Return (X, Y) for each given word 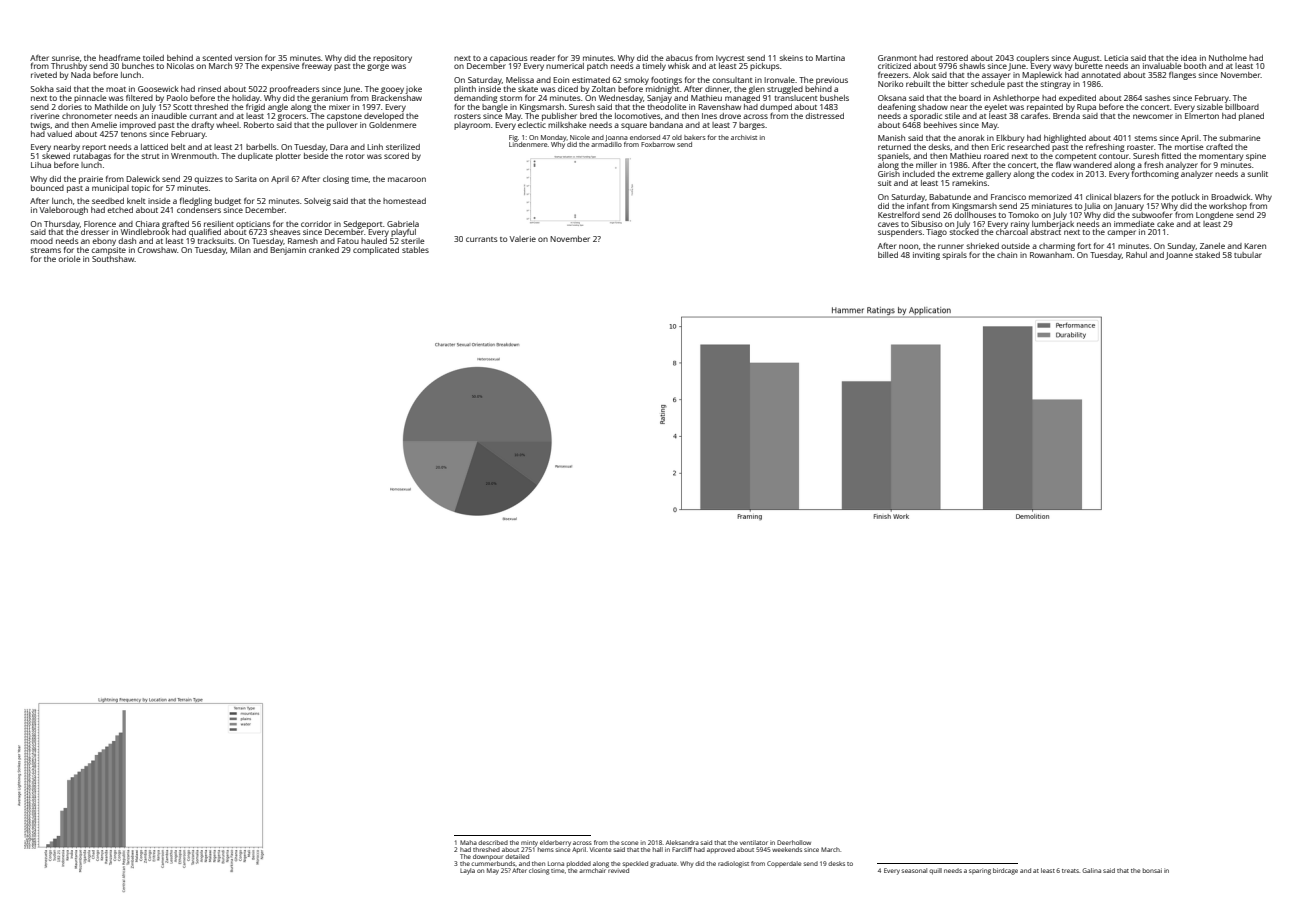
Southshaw (113, 259)
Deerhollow (794, 842)
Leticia (1116, 58)
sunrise (66, 58)
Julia (1092, 207)
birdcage (1005, 871)
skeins (791, 58)
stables (415, 250)
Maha (468, 842)
